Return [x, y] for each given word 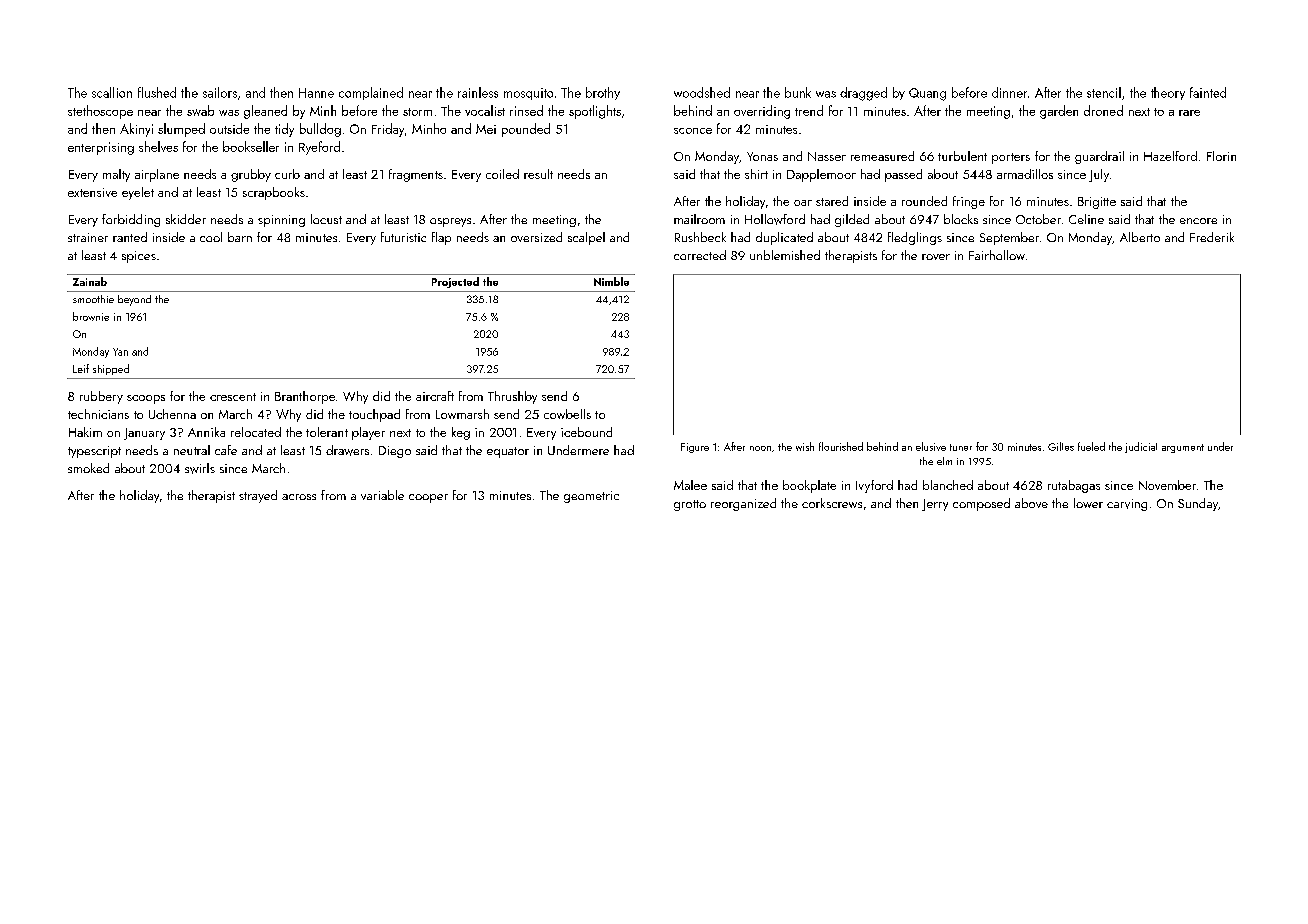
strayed [258, 496]
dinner [1009, 92]
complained [371, 93]
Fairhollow [997, 255]
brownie [91, 316]
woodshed [702, 92]
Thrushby [512, 397]
